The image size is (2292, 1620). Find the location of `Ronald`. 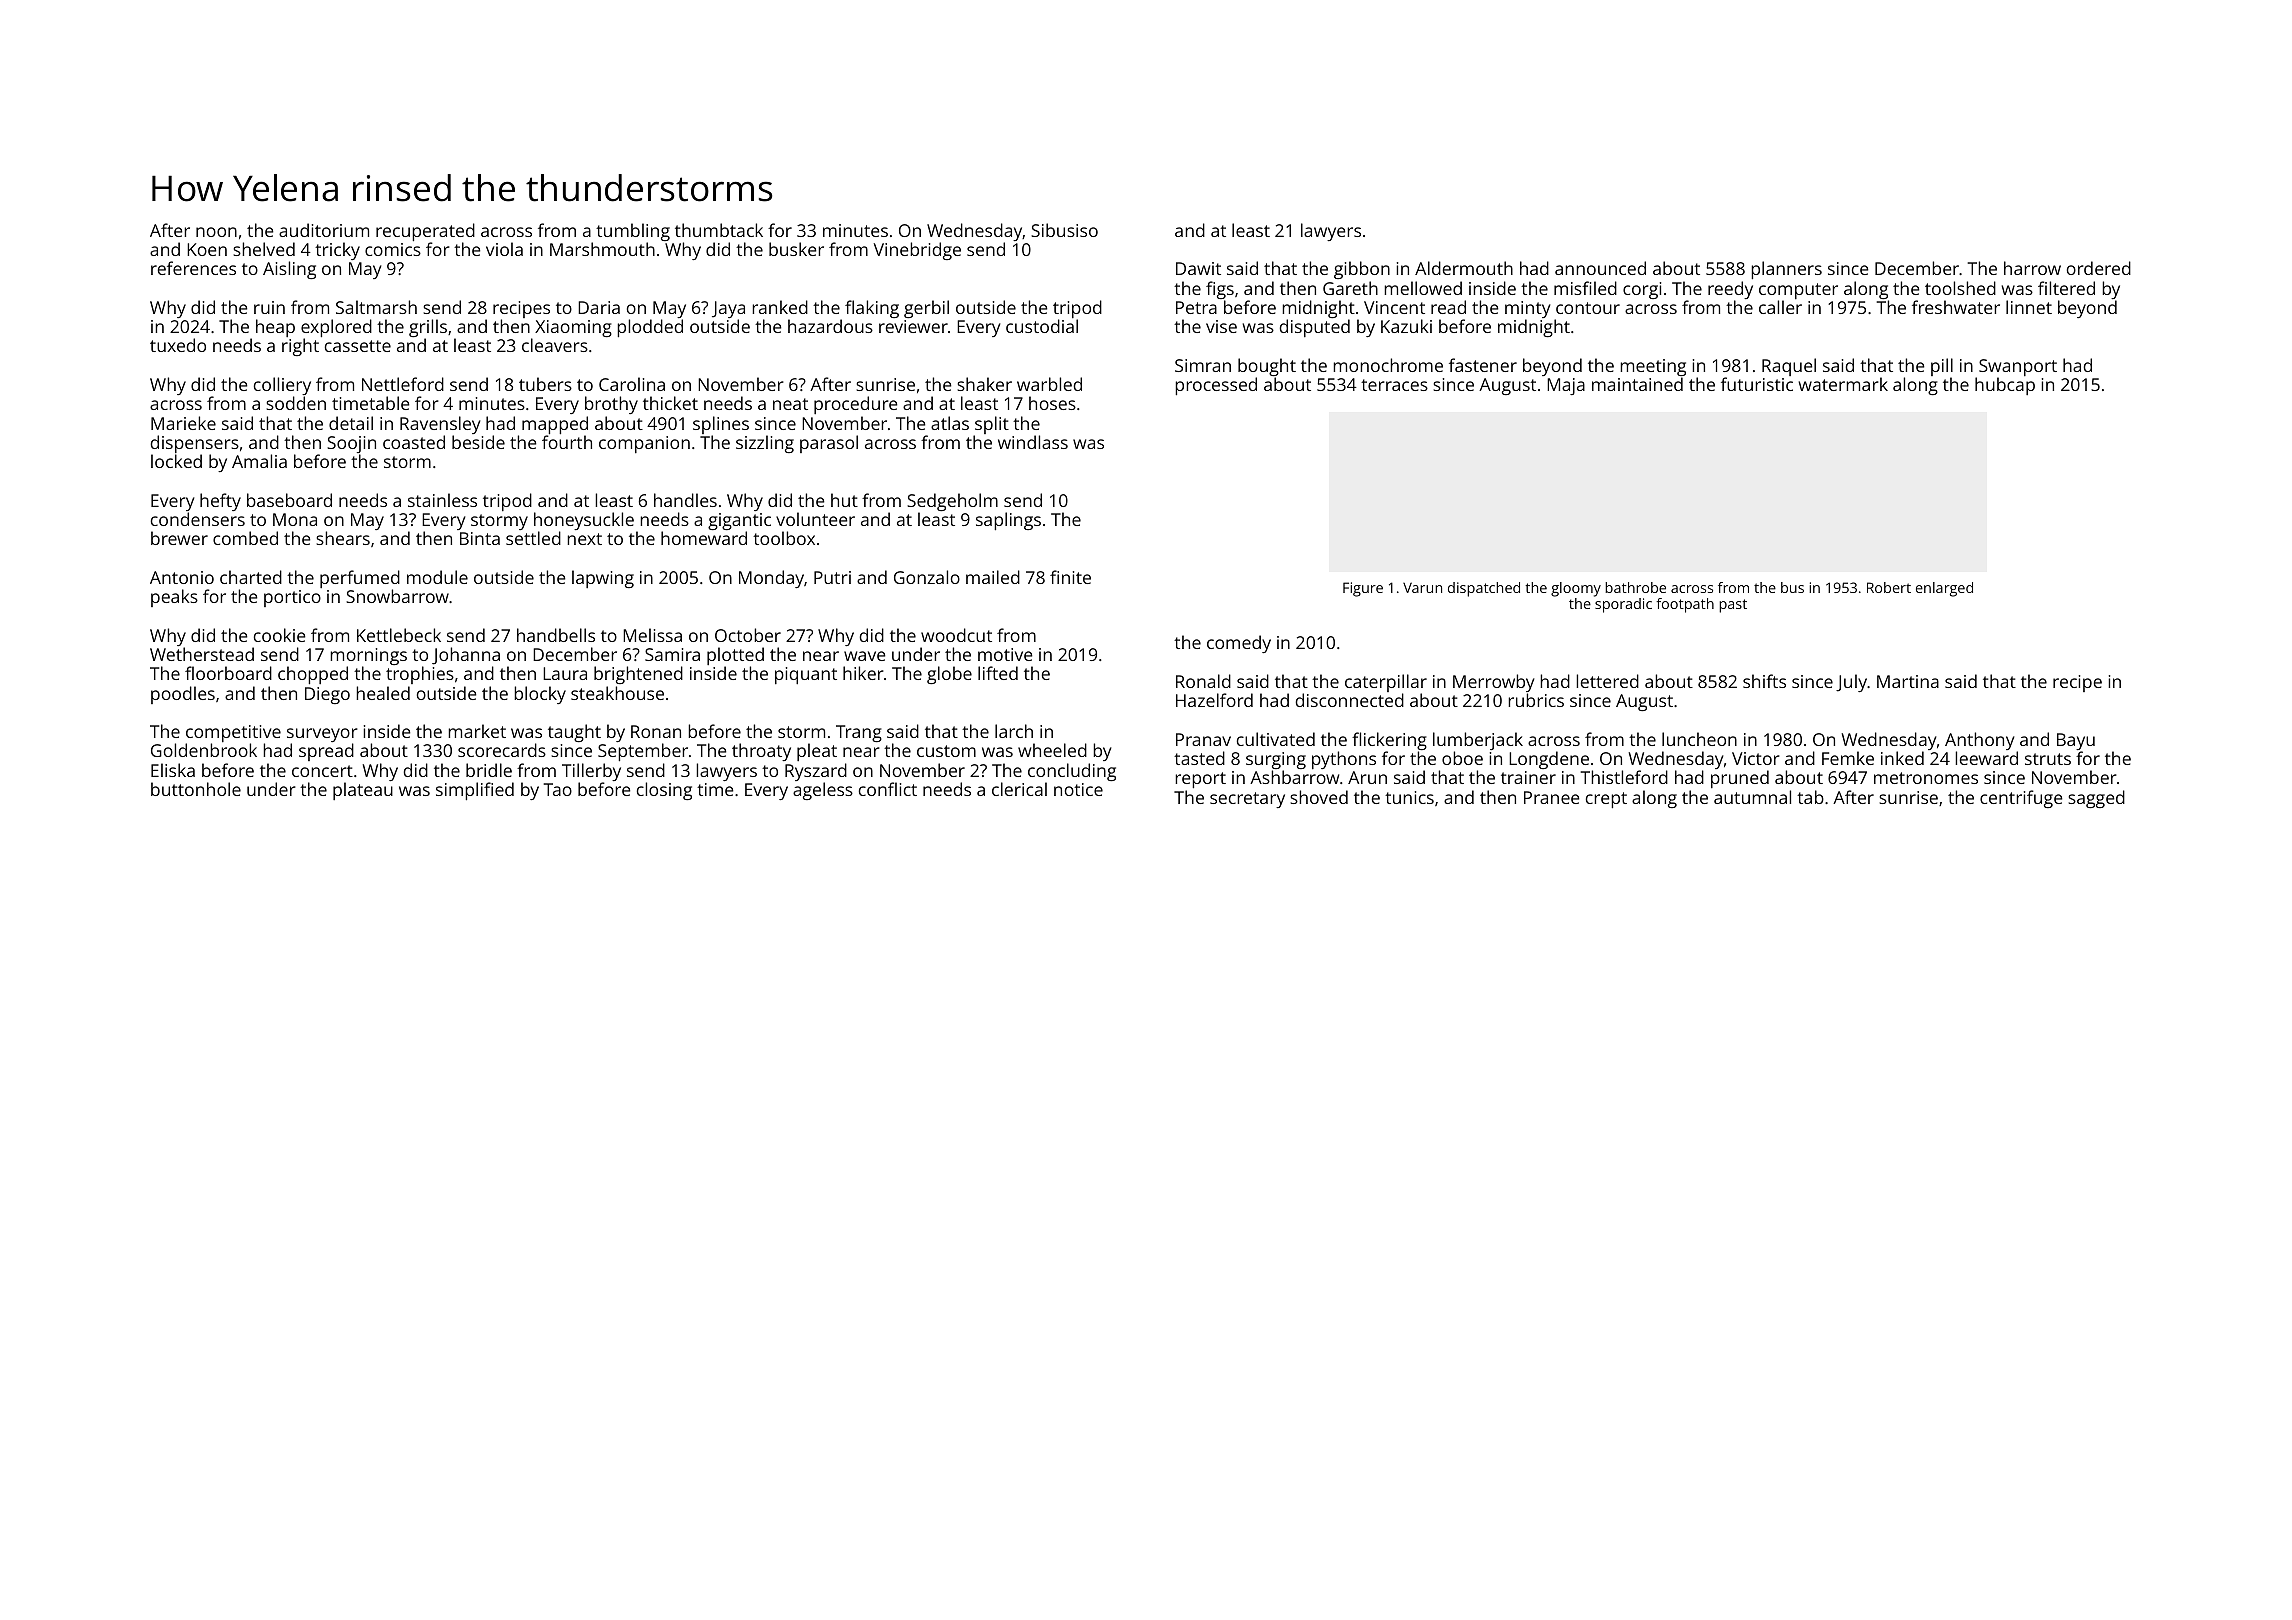

Ronald is located at coordinates (1203, 681).
